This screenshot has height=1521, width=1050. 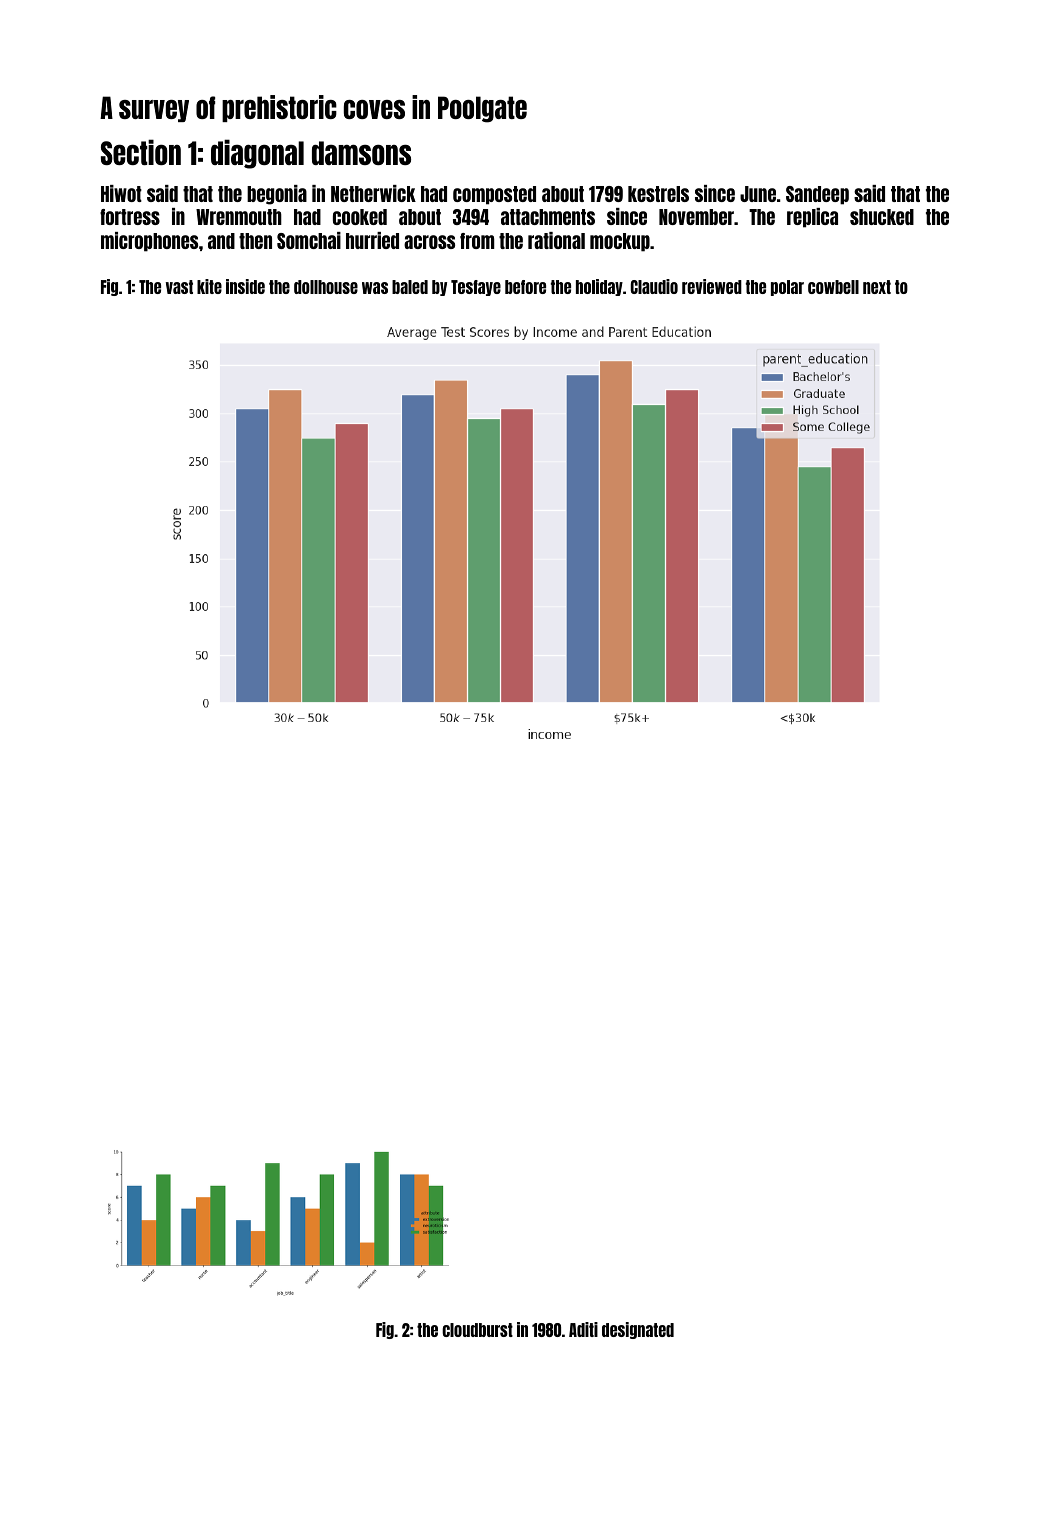 What do you see at coordinates (817, 195) in the screenshot?
I see `Sandeep` at bounding box center [817, 195].
